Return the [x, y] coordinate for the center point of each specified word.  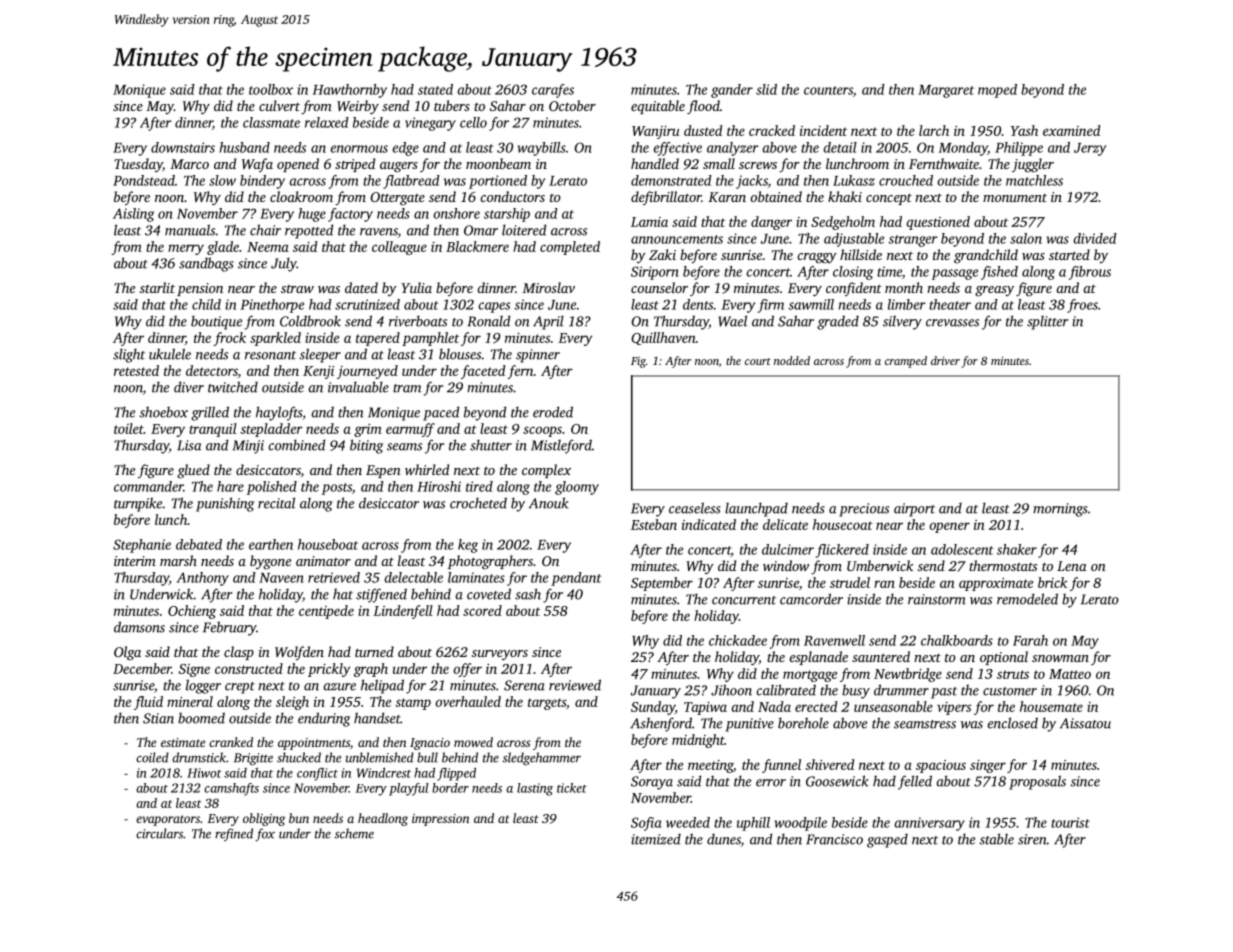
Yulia [416, 287]
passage [955, 274]
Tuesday [138, 165]
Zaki [662, 254]
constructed [249, 668]
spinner [538, 356]
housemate [1051, 706]
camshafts [231, 789]
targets [547, 704]
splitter [1047, 323]
